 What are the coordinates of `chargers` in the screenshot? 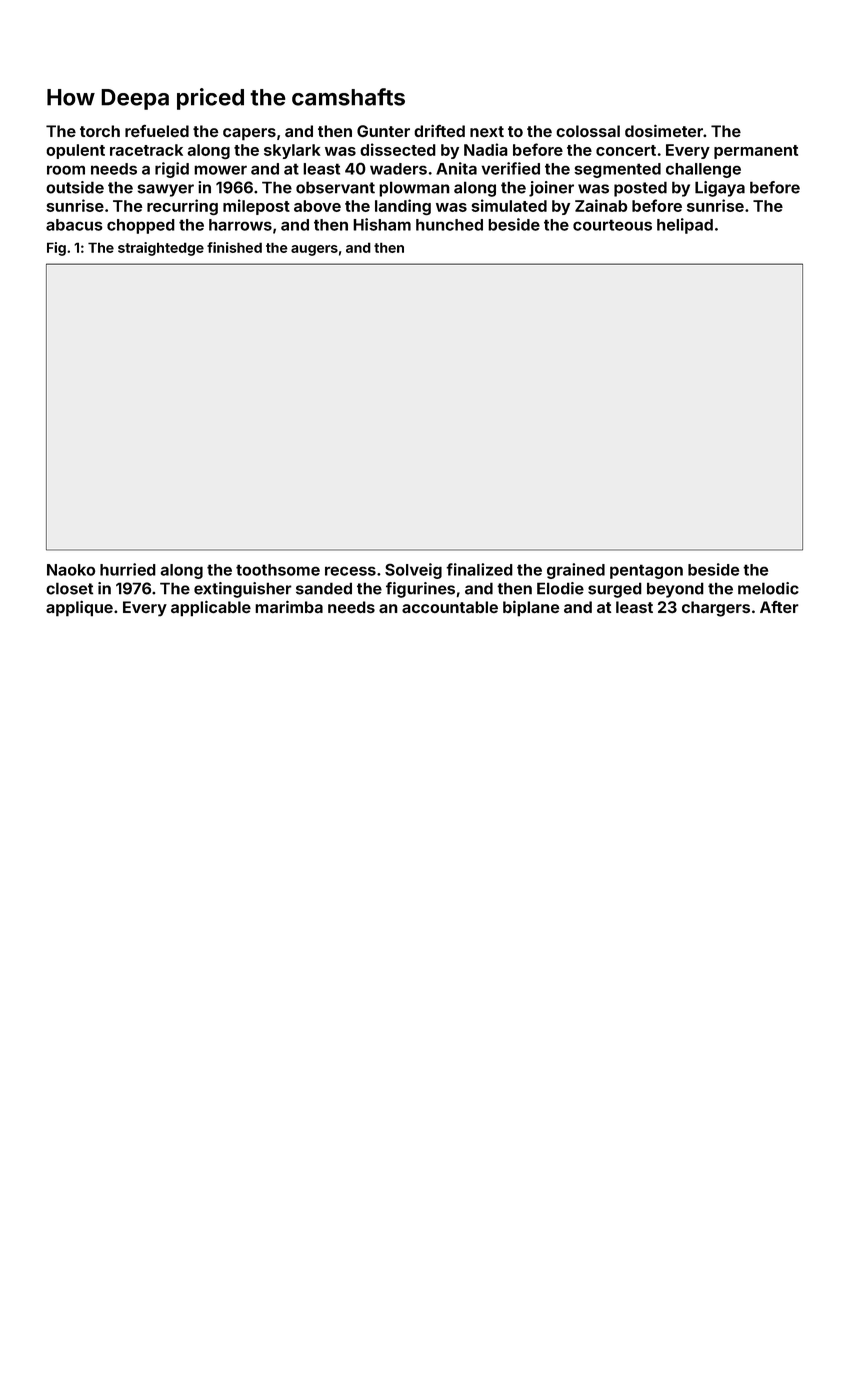 It's located at (716, 609).
